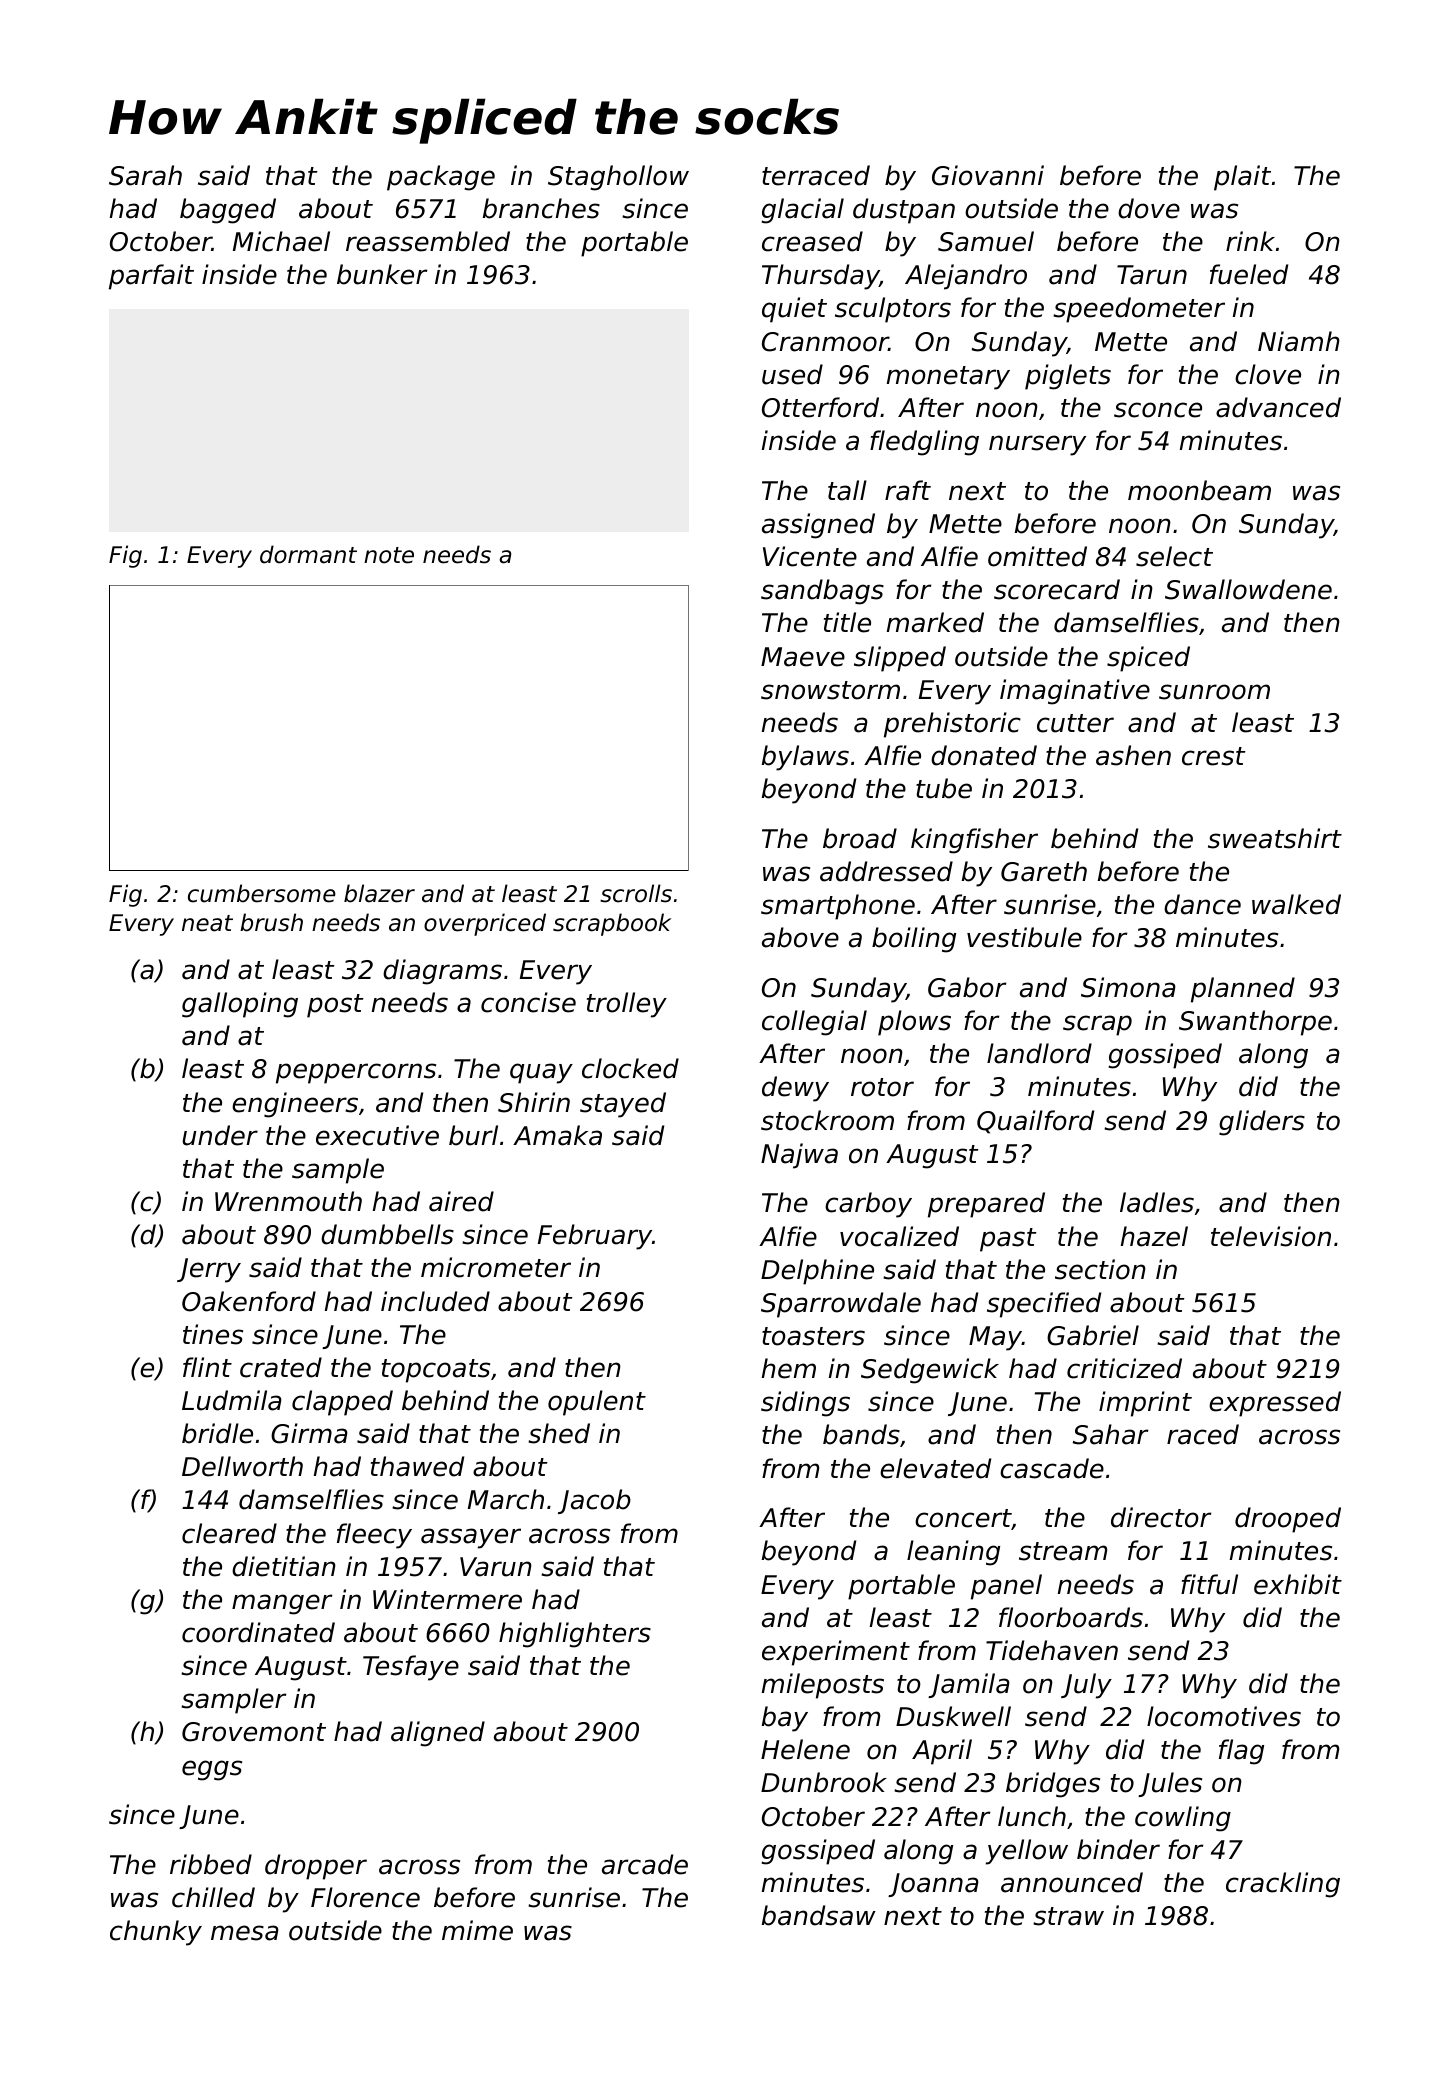  I want to click on sunroom, so click(1214, 692).
